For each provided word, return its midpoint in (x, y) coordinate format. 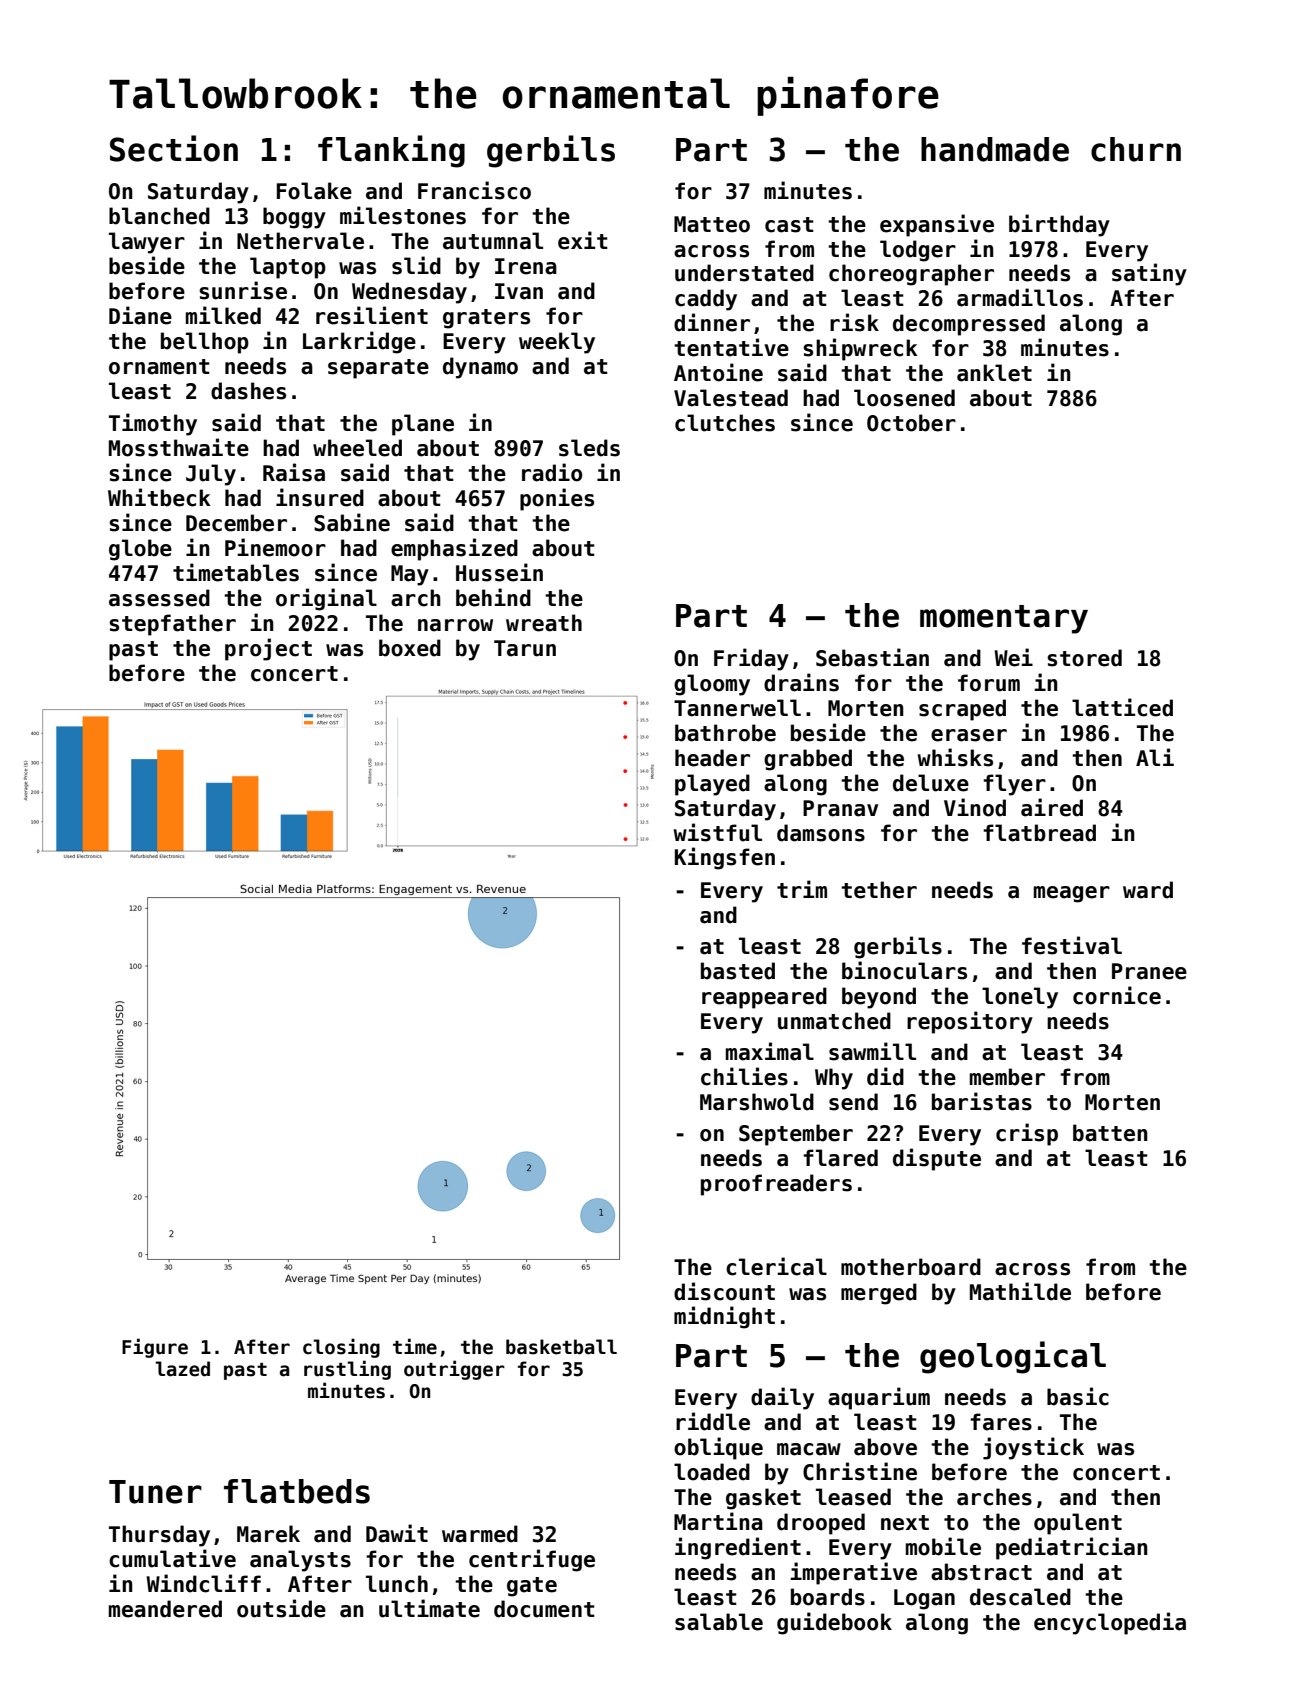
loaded (712, 1472)
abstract (981, 1572)
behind (493, 597)
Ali (1155, 757)
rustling (347, 1370)
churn (1136, 149)
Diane (140, 315)
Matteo (712, 224)
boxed (410, 648)
